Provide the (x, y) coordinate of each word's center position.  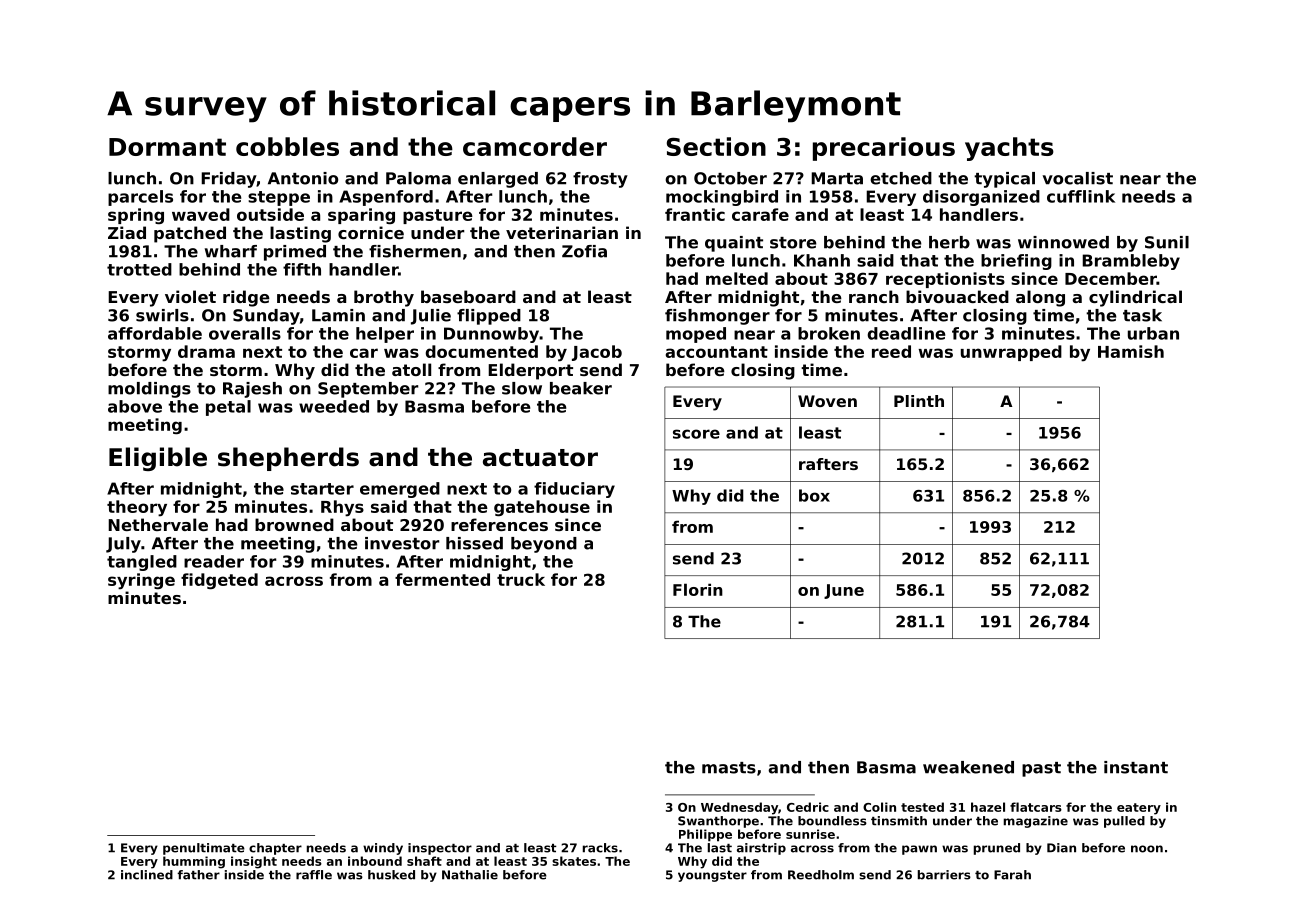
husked (391, 875)
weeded (334, 406)
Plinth (919, 401)
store (793, 243)
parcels (140, 198)
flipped (489, 317)
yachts (1009, 149)
